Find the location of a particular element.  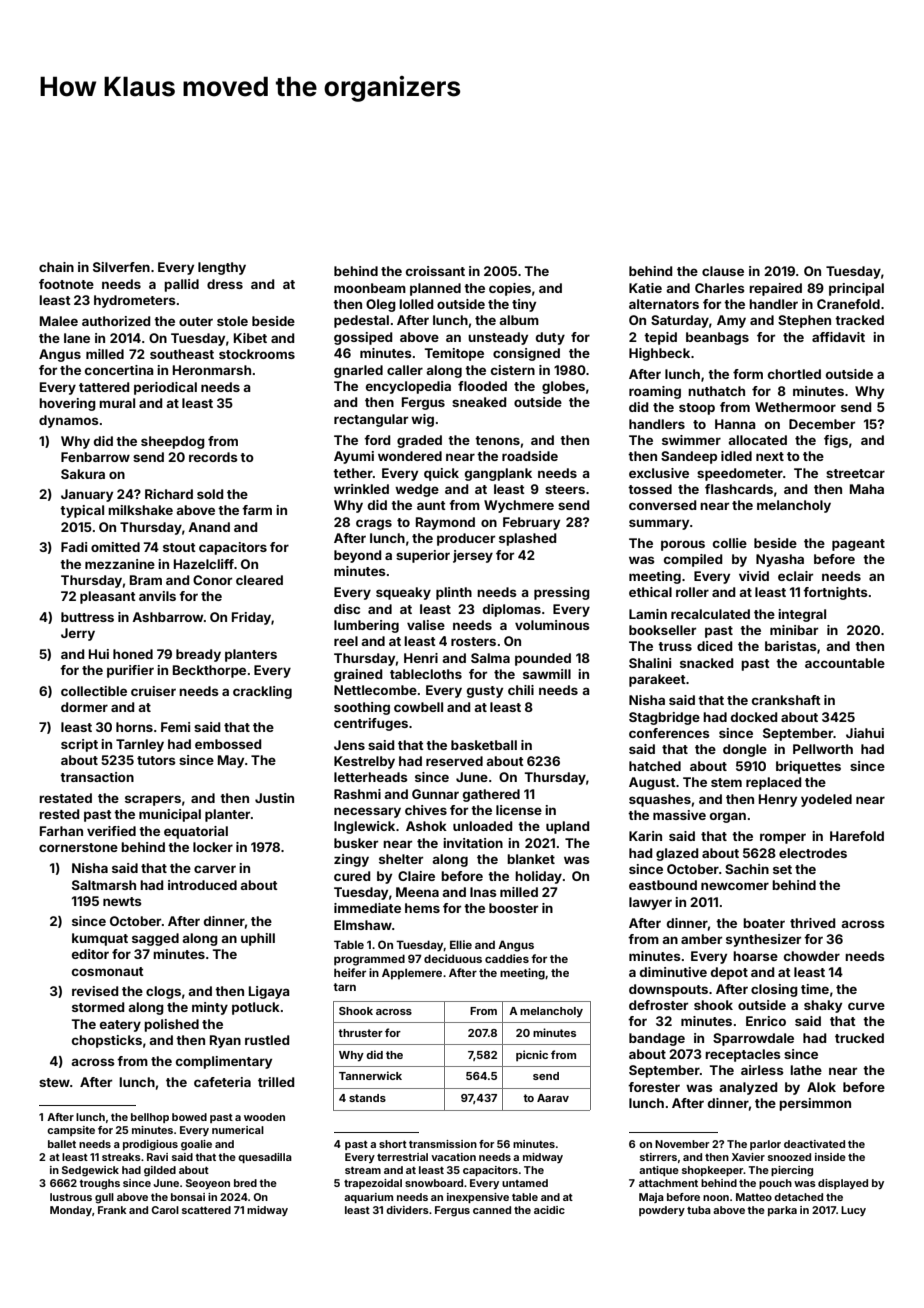

croissant is located at coordinates (435, 271).
